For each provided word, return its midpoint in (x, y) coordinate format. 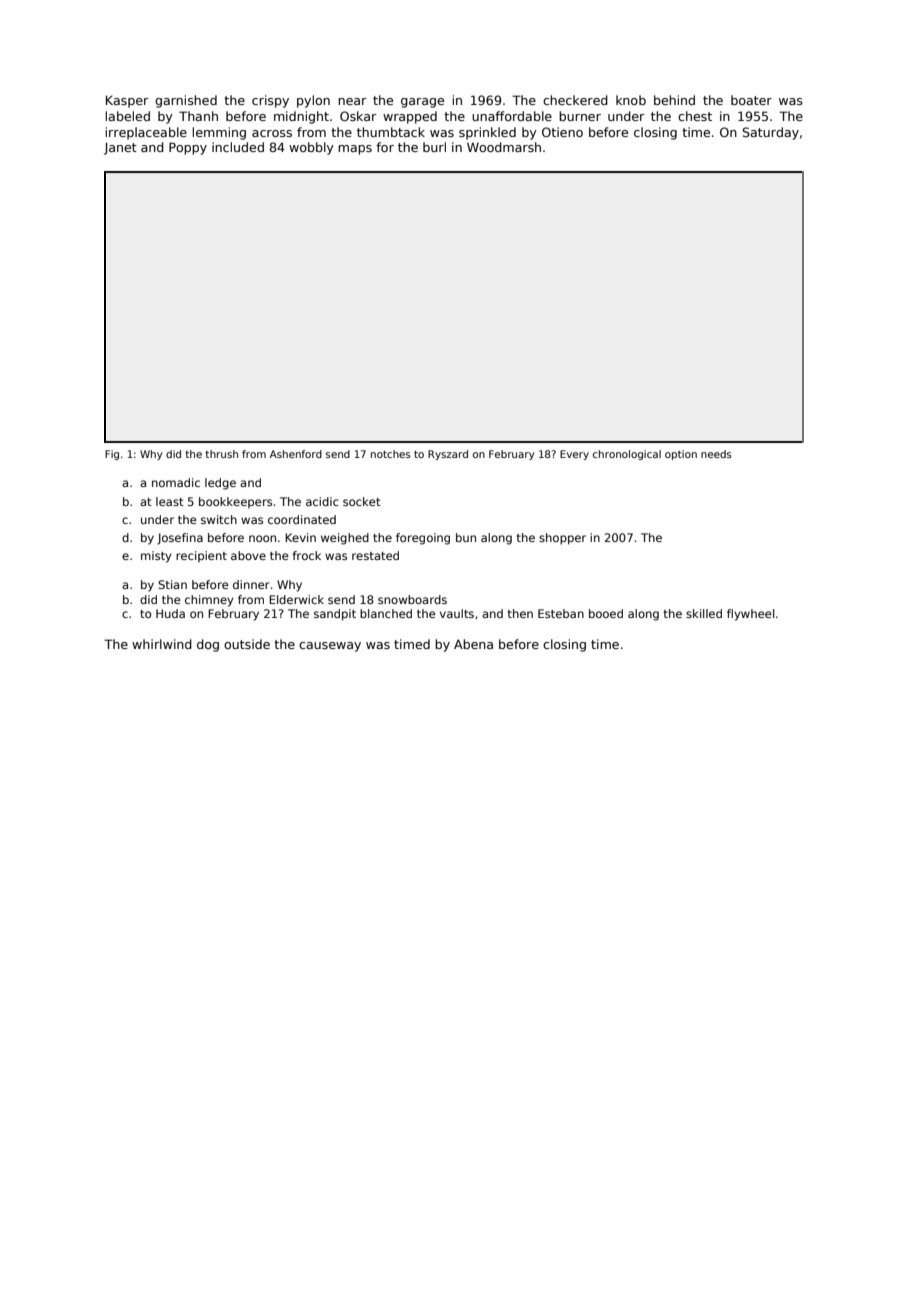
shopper (562, 539)
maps (355, 150)
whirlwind (162, 644)
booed (606, 613)
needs (716, 454)
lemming (219, 133)
